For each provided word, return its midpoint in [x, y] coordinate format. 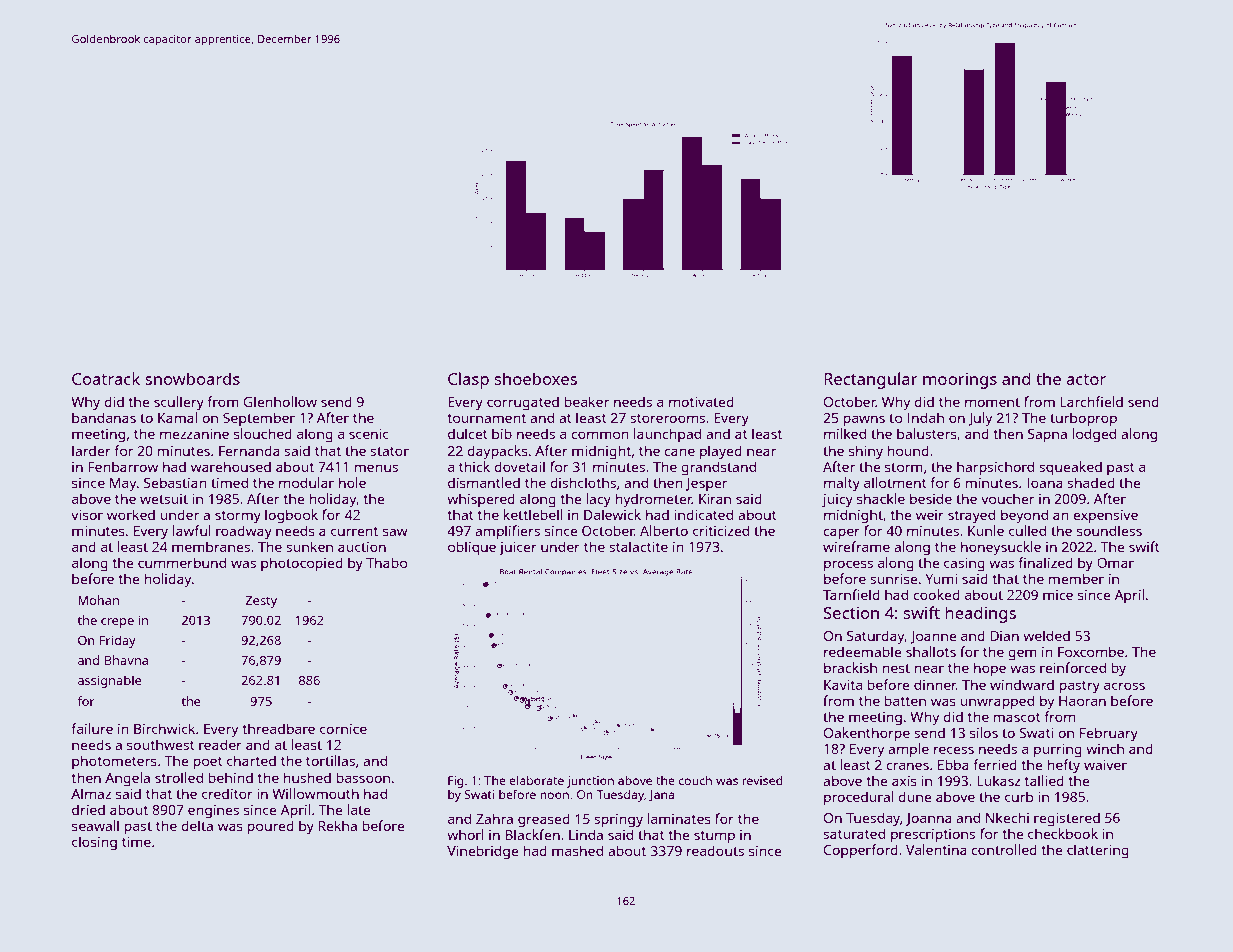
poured [270, 827]
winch [1105, 748]
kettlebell [533, 514]
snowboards [192, 378]
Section [851, 613]
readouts [715, 850]
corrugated [523, 403]
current [354, 531]
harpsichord [995, 468]
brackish [850, 667]
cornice [343, 729]
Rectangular [871, 380]
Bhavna [126, 660]
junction [590, 782]
